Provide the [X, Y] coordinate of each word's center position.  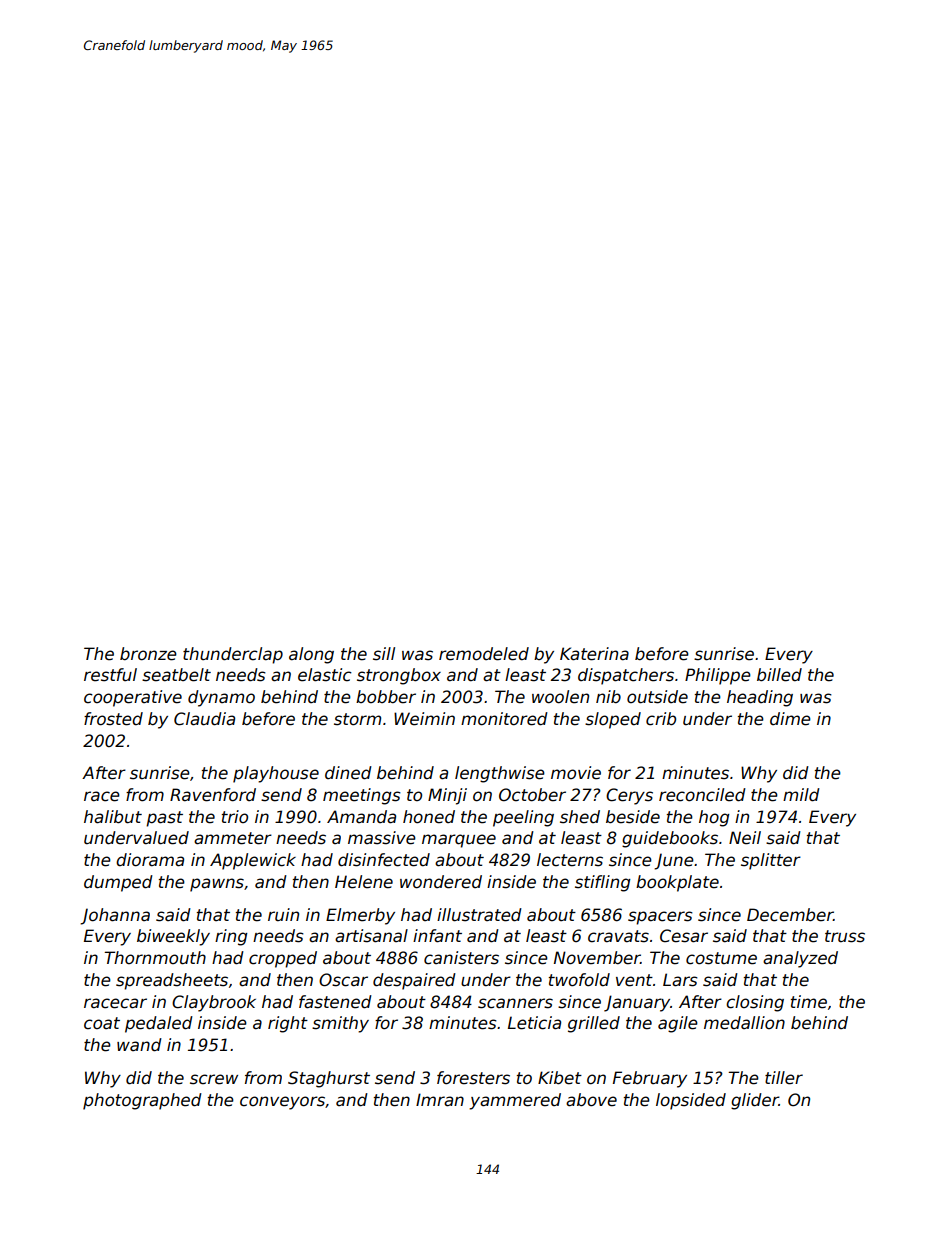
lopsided [691, 1101]
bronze [148, 654]
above [591, 1100]
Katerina [594, 654]
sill [384, 654]
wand [139, 1045]
